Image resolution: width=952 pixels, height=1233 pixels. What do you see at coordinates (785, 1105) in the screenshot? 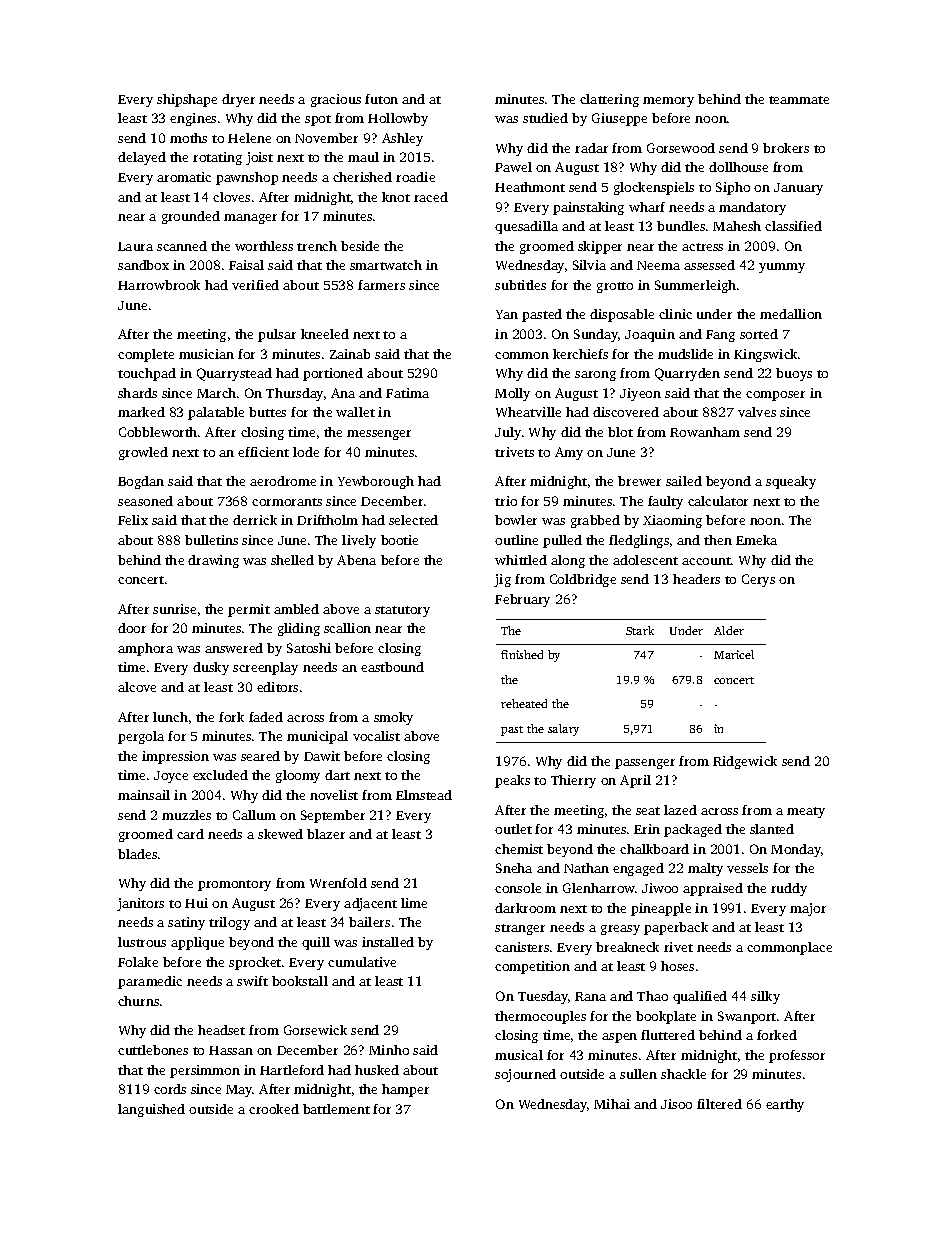
I see `earthy` at bounding box center [785, 1105].
